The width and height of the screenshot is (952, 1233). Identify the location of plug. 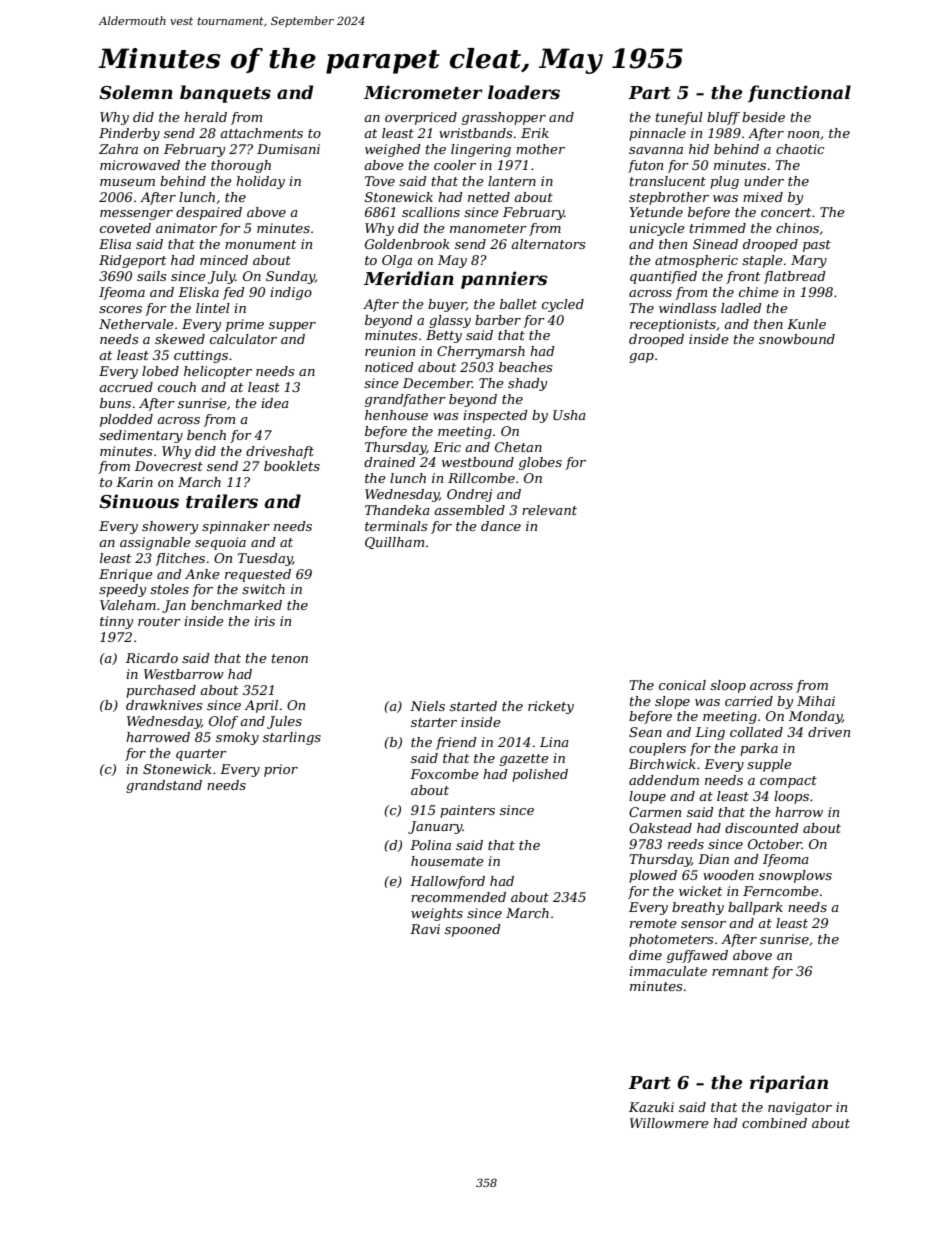
(724, 182).
